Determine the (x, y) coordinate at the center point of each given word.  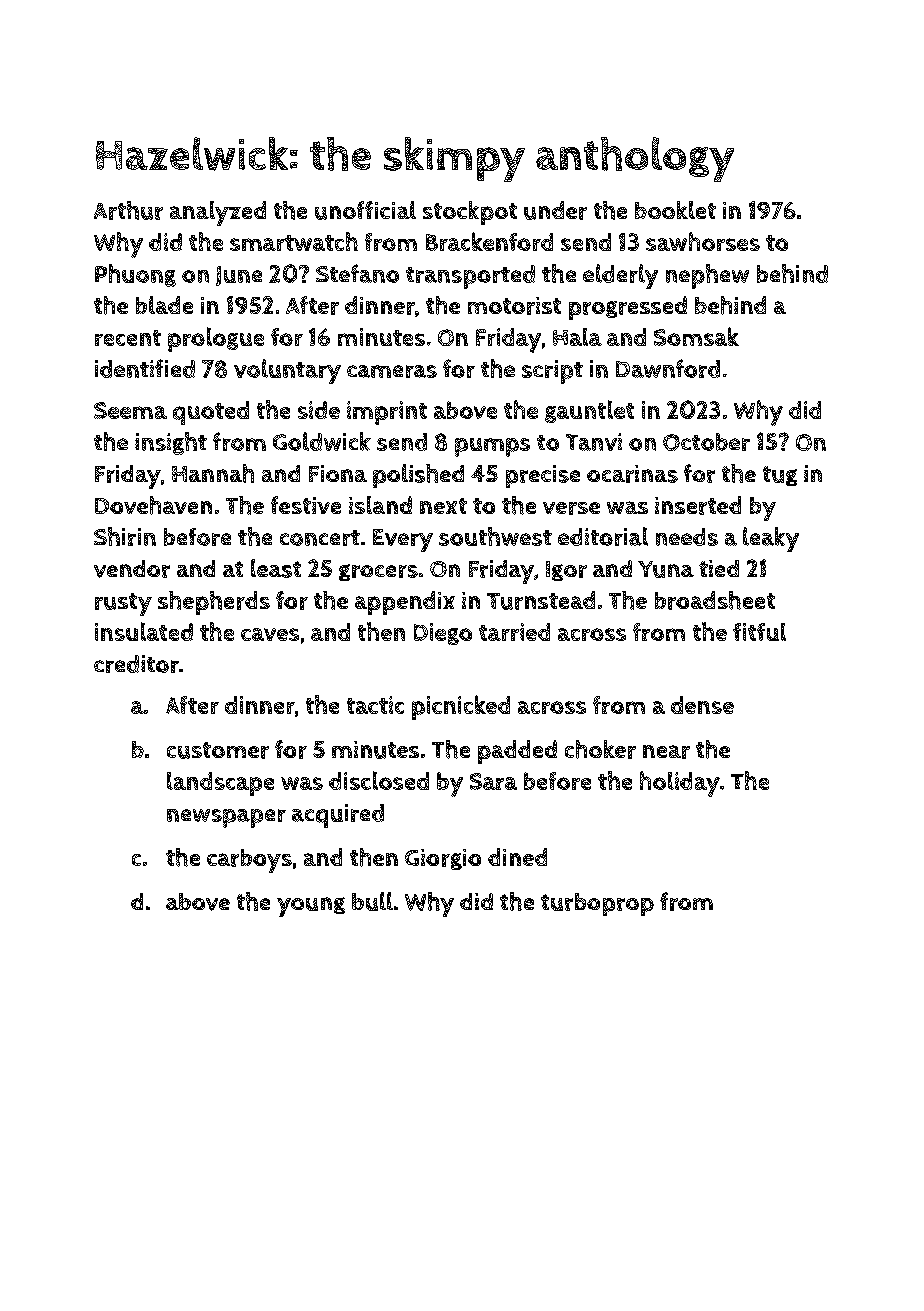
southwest (495, 536)
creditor (136, 664)
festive (306, 505)
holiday (680, 784)
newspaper (226, 818)
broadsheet (715, 600)
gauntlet (589, 411)
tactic (375, 705)
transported (470, 277)
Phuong (135, 275)
